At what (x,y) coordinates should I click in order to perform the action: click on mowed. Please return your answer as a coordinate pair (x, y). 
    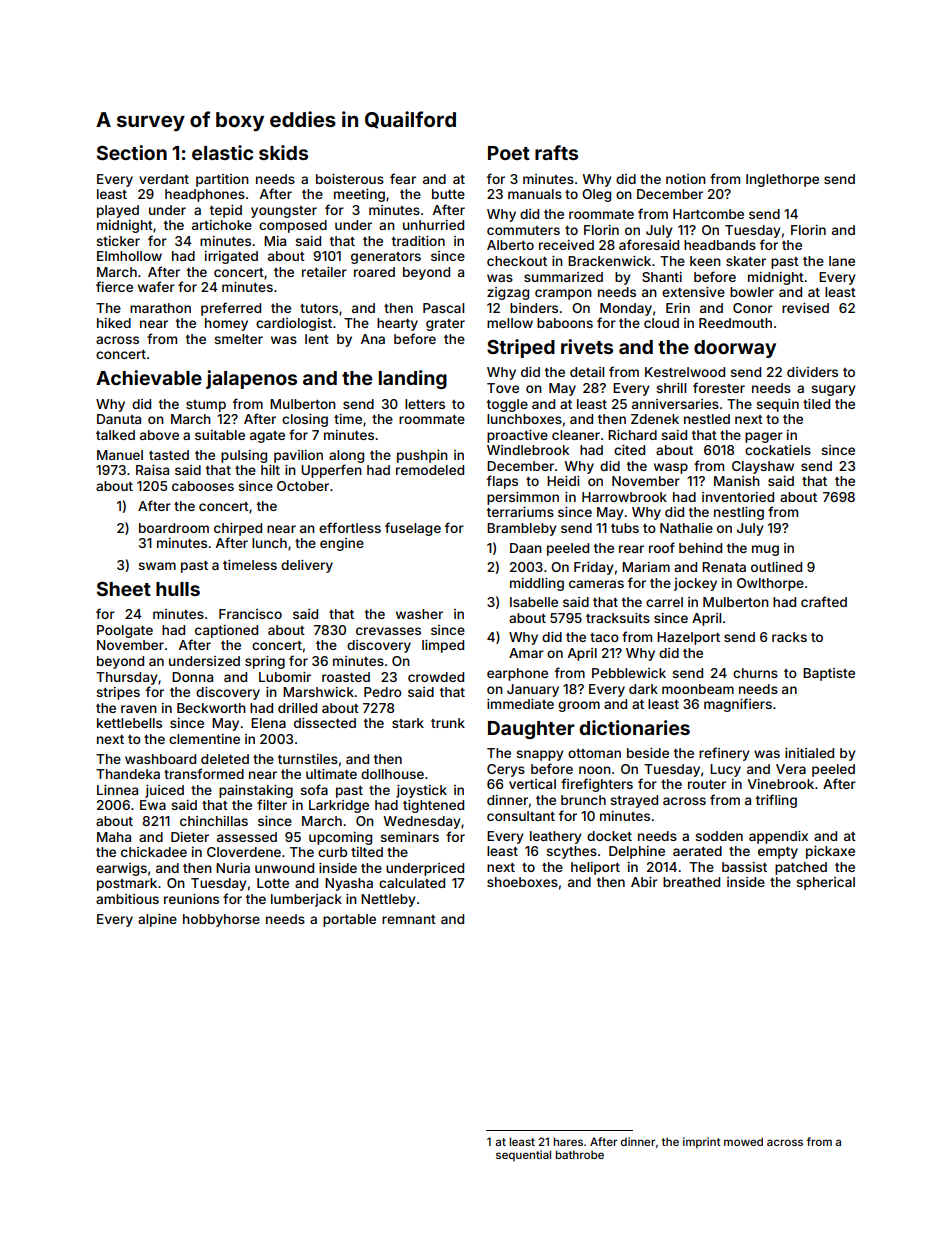
    Looking at the image, I should click on (743, 1141).
